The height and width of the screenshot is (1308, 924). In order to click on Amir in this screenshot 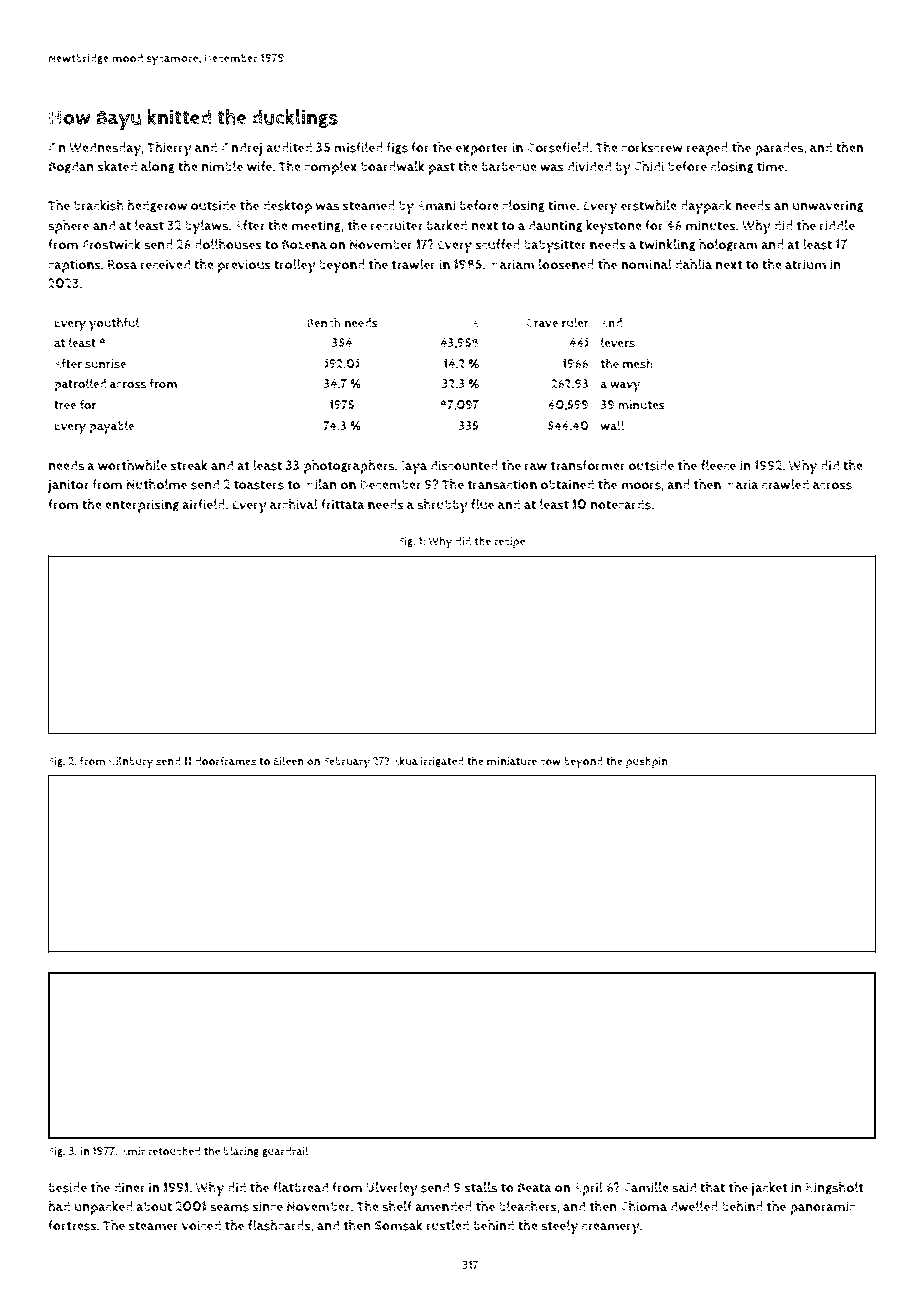, I will do `click(133, 1151)`.
